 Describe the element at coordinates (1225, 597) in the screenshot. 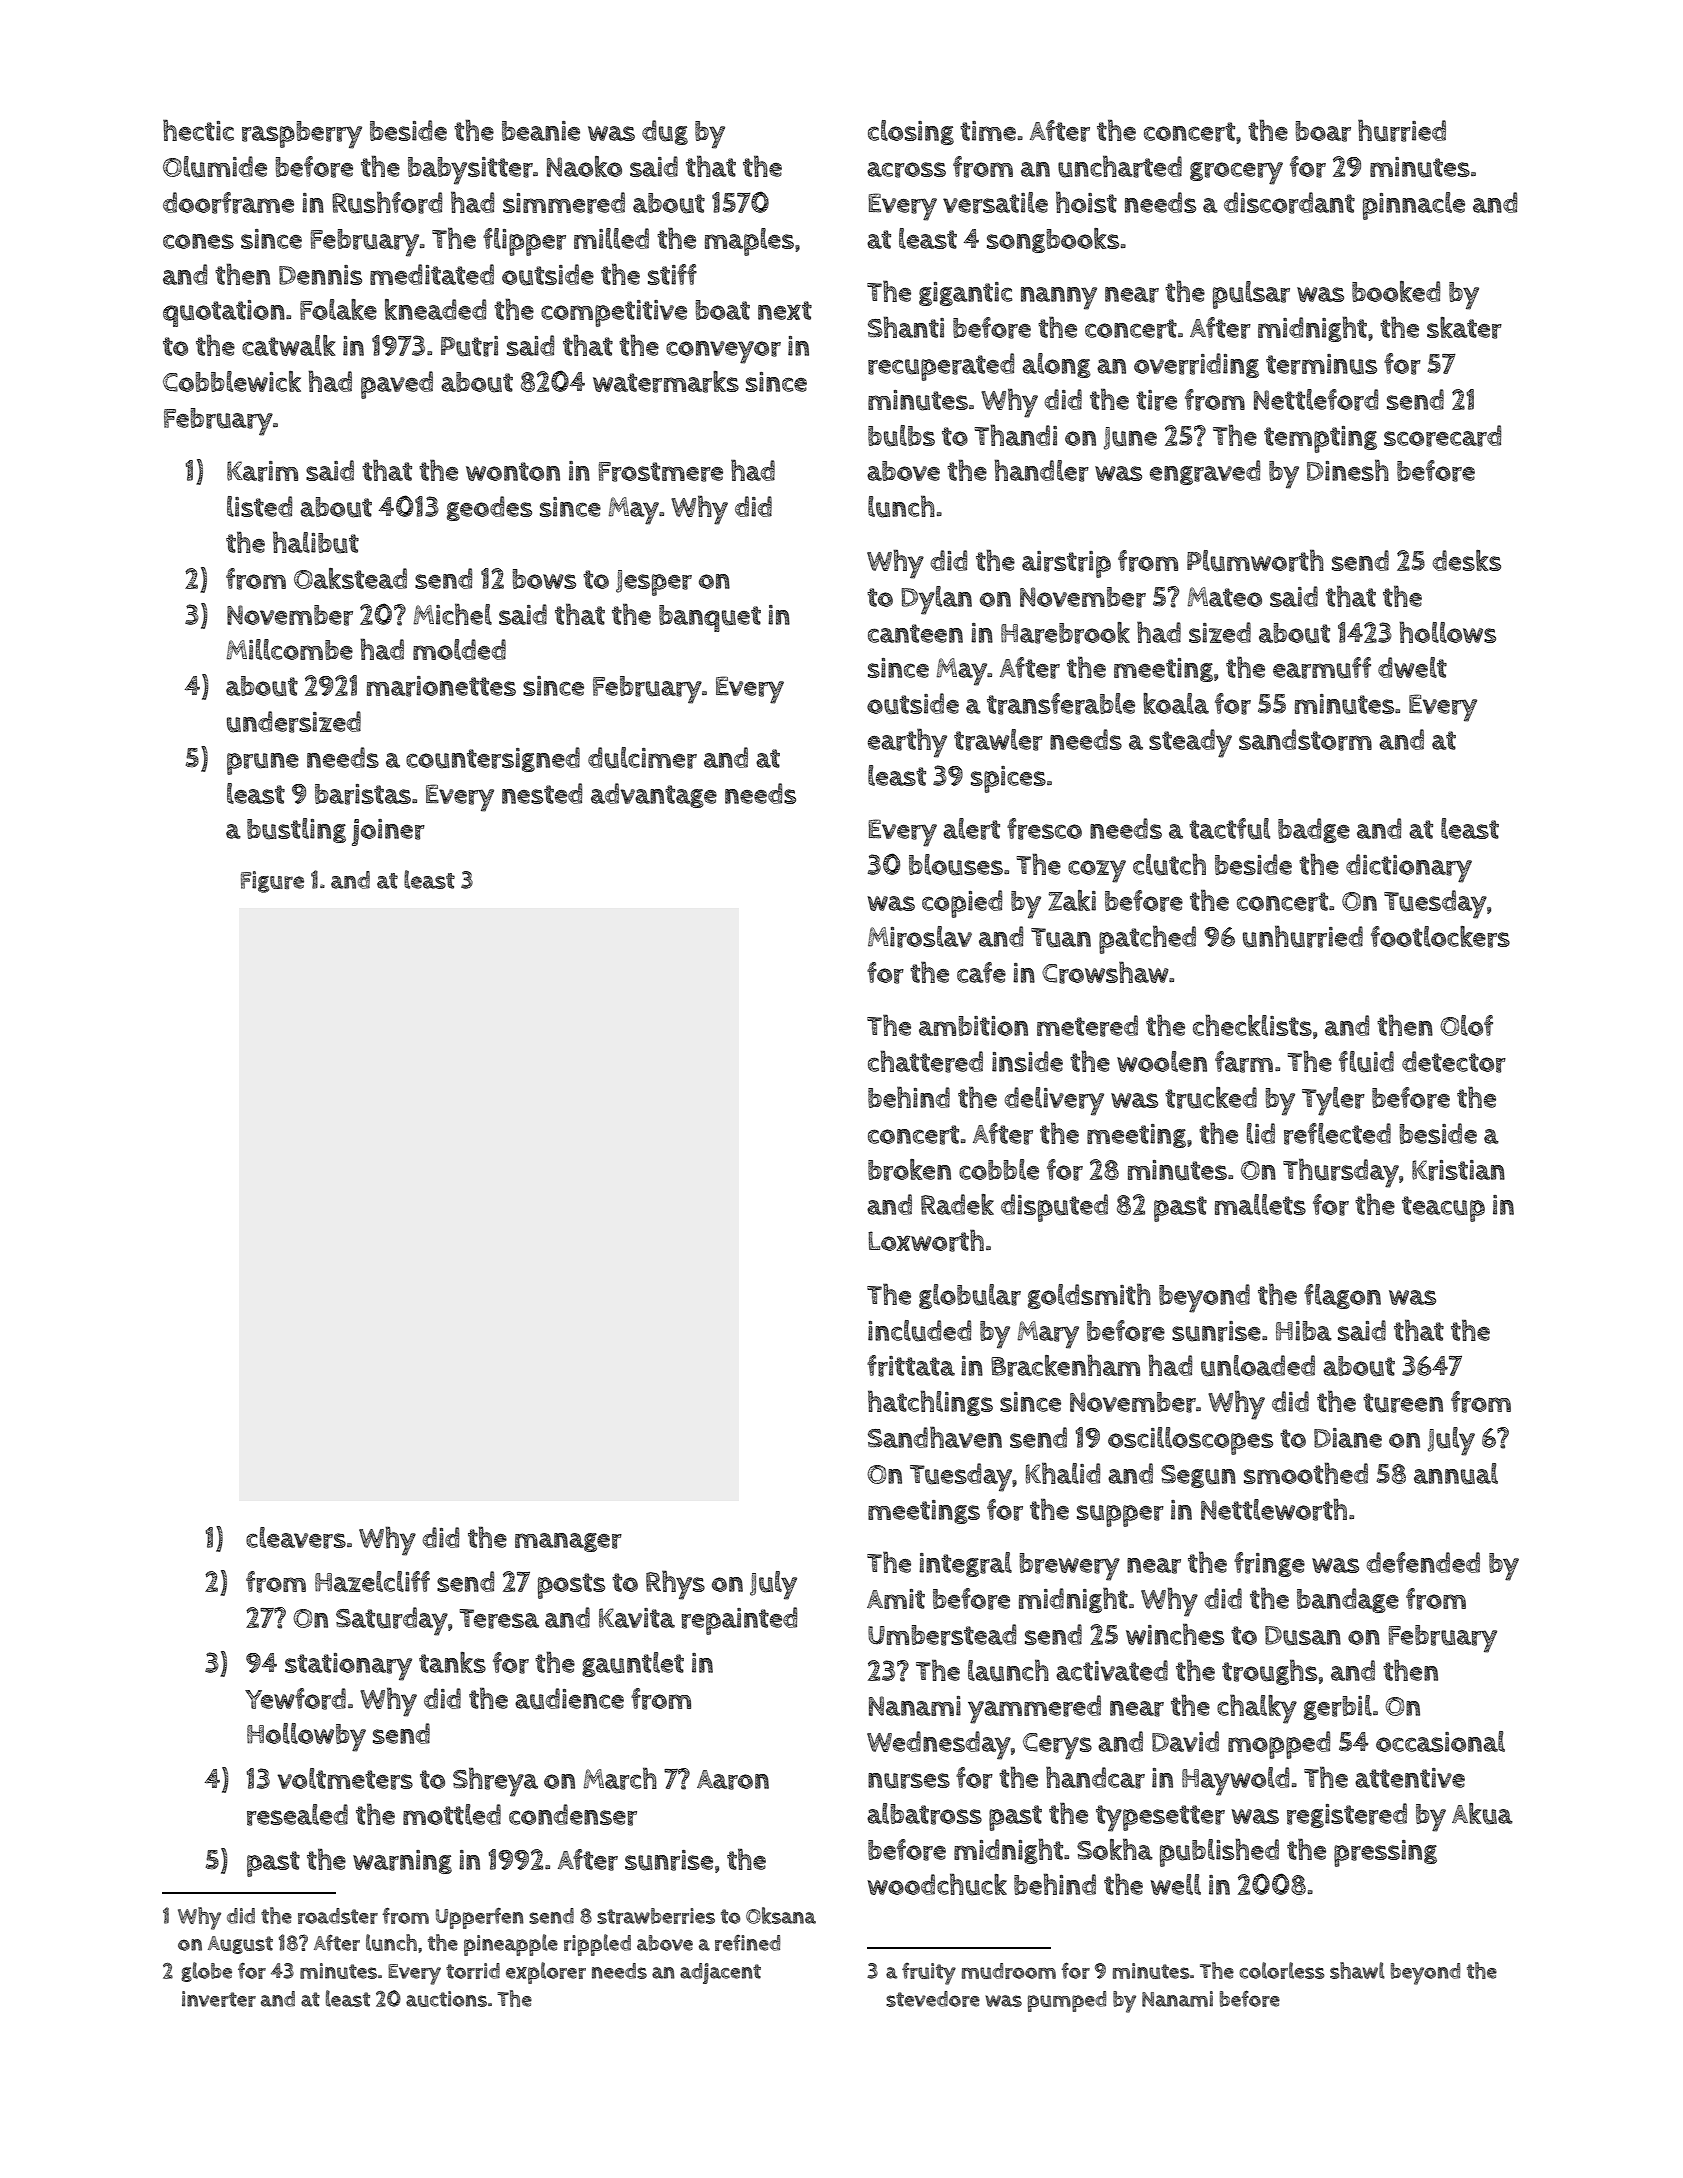

I see `Mateo` at that location.
